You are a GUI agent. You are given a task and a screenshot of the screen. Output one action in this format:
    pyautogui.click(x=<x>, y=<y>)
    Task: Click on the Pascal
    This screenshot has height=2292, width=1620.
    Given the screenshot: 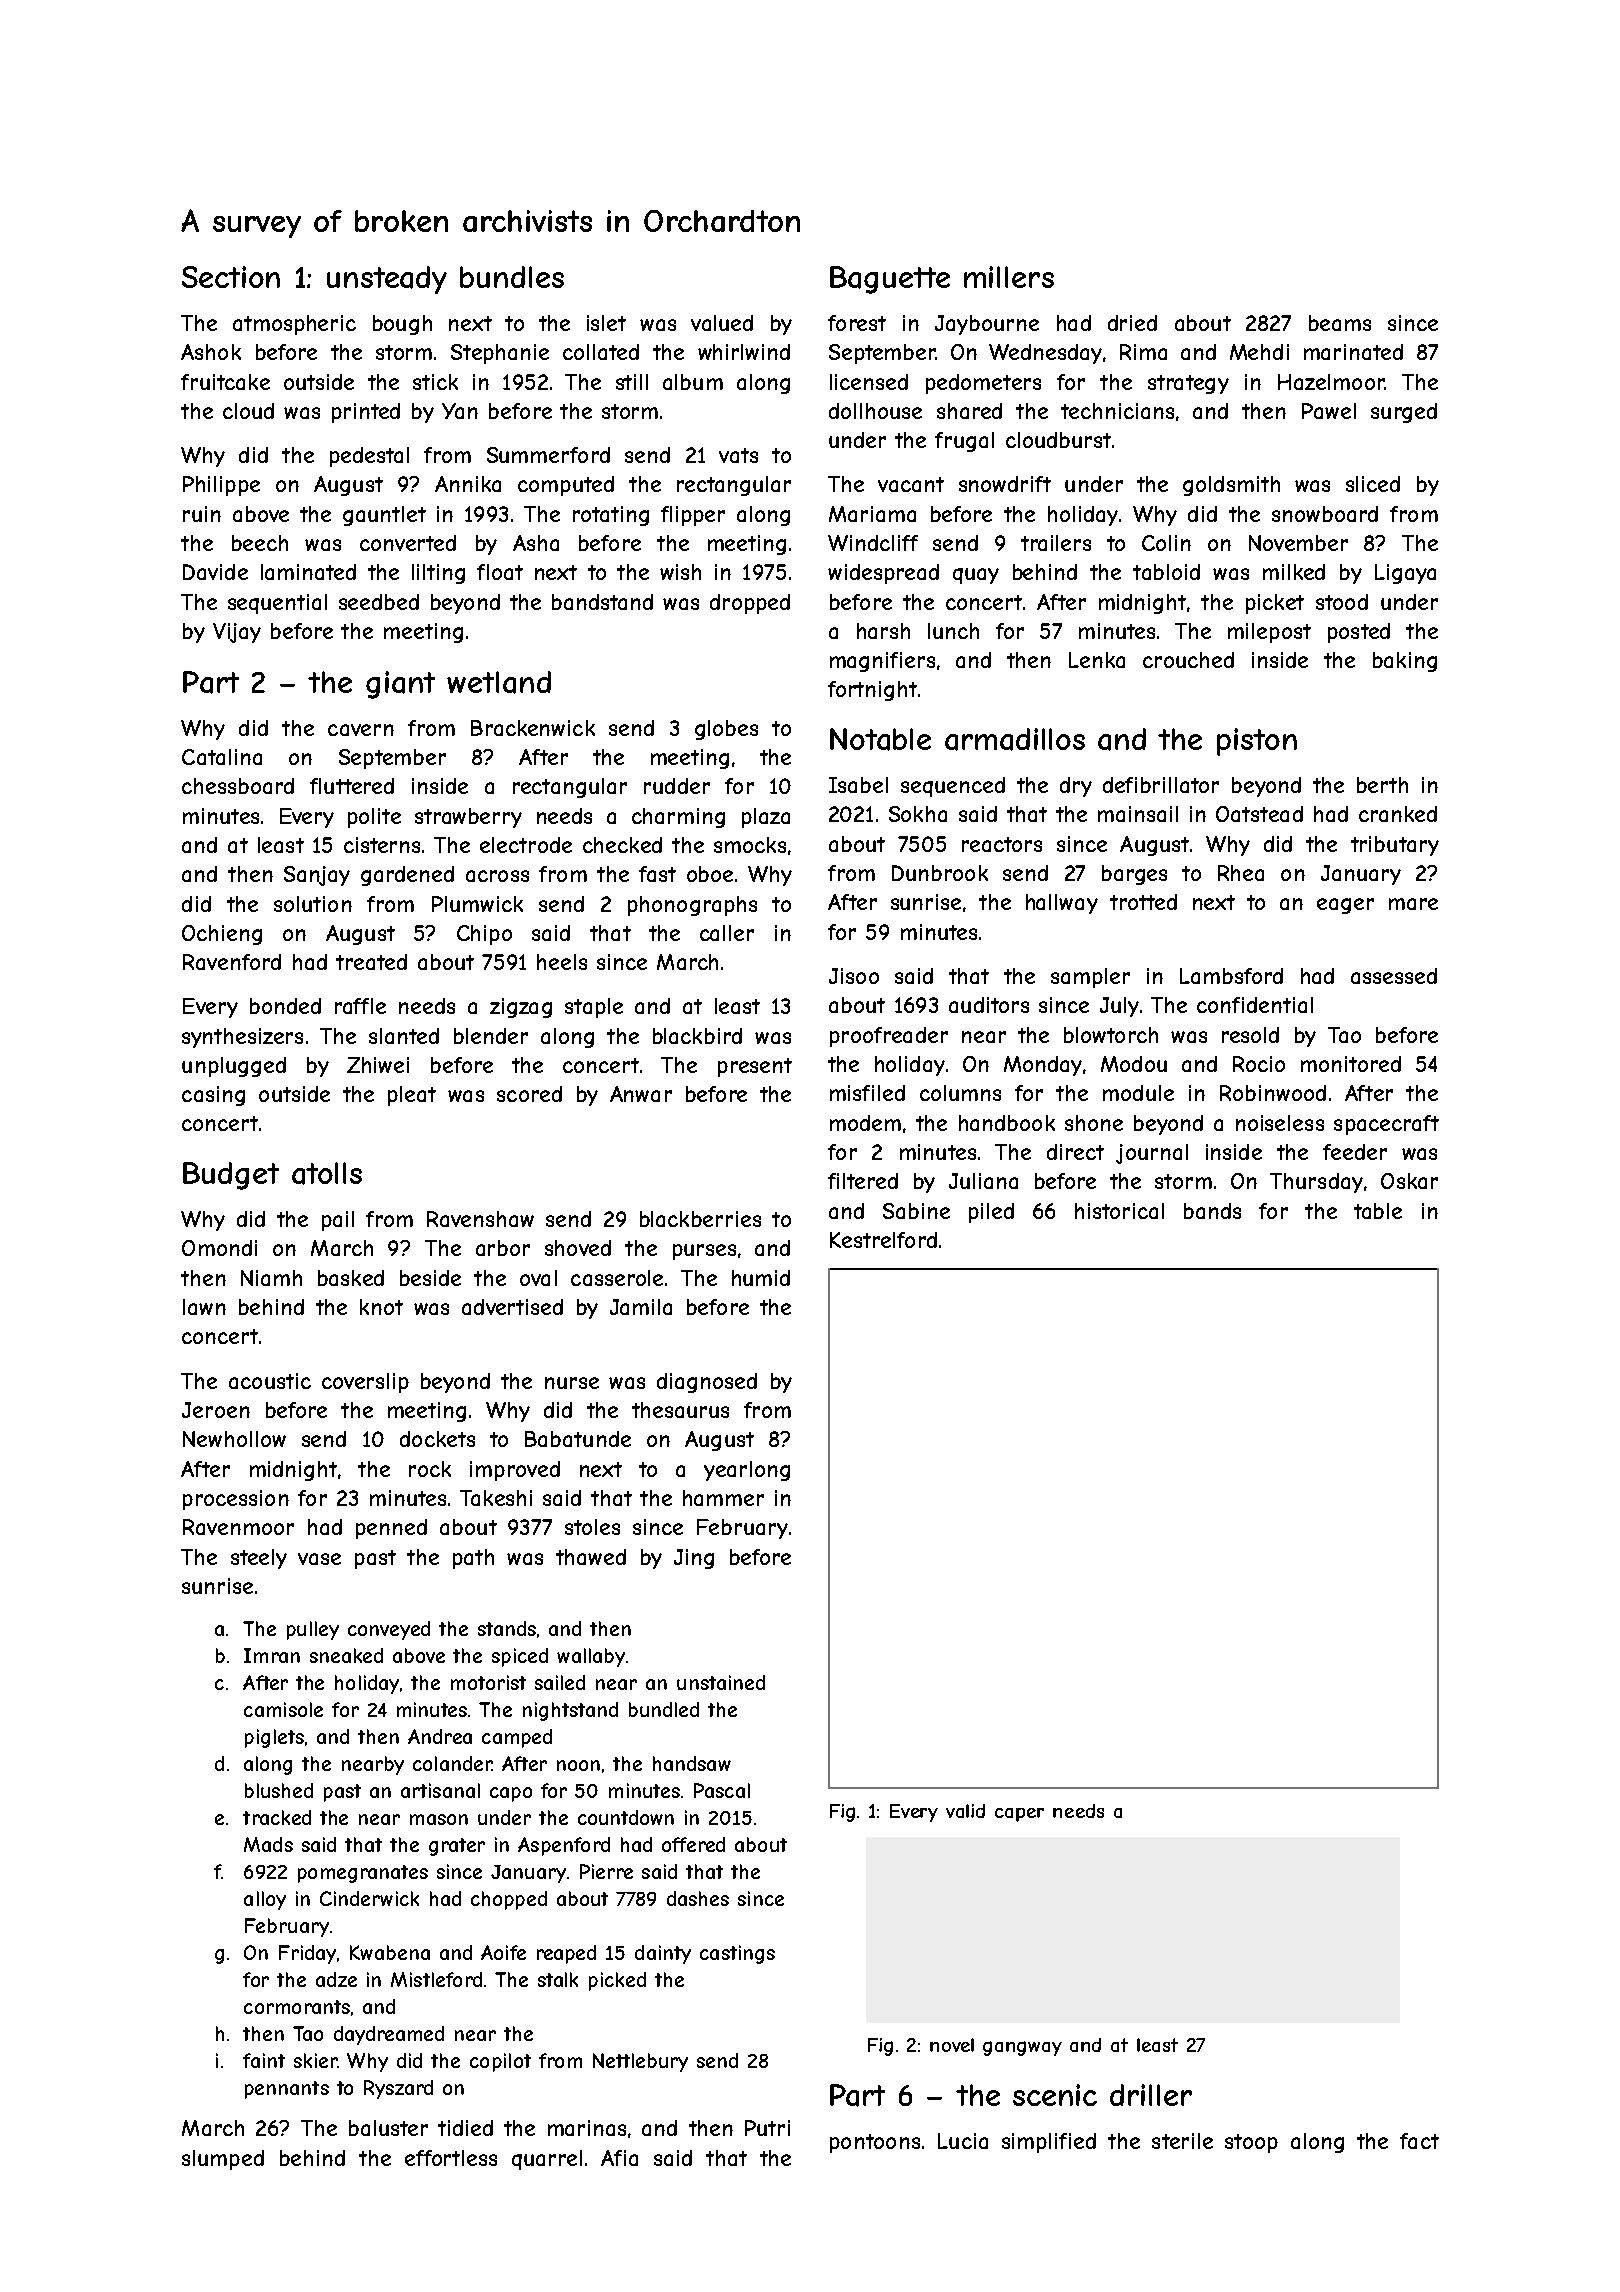 What is the action you would take?
    pyautogui.click(x=722, y=1790)
